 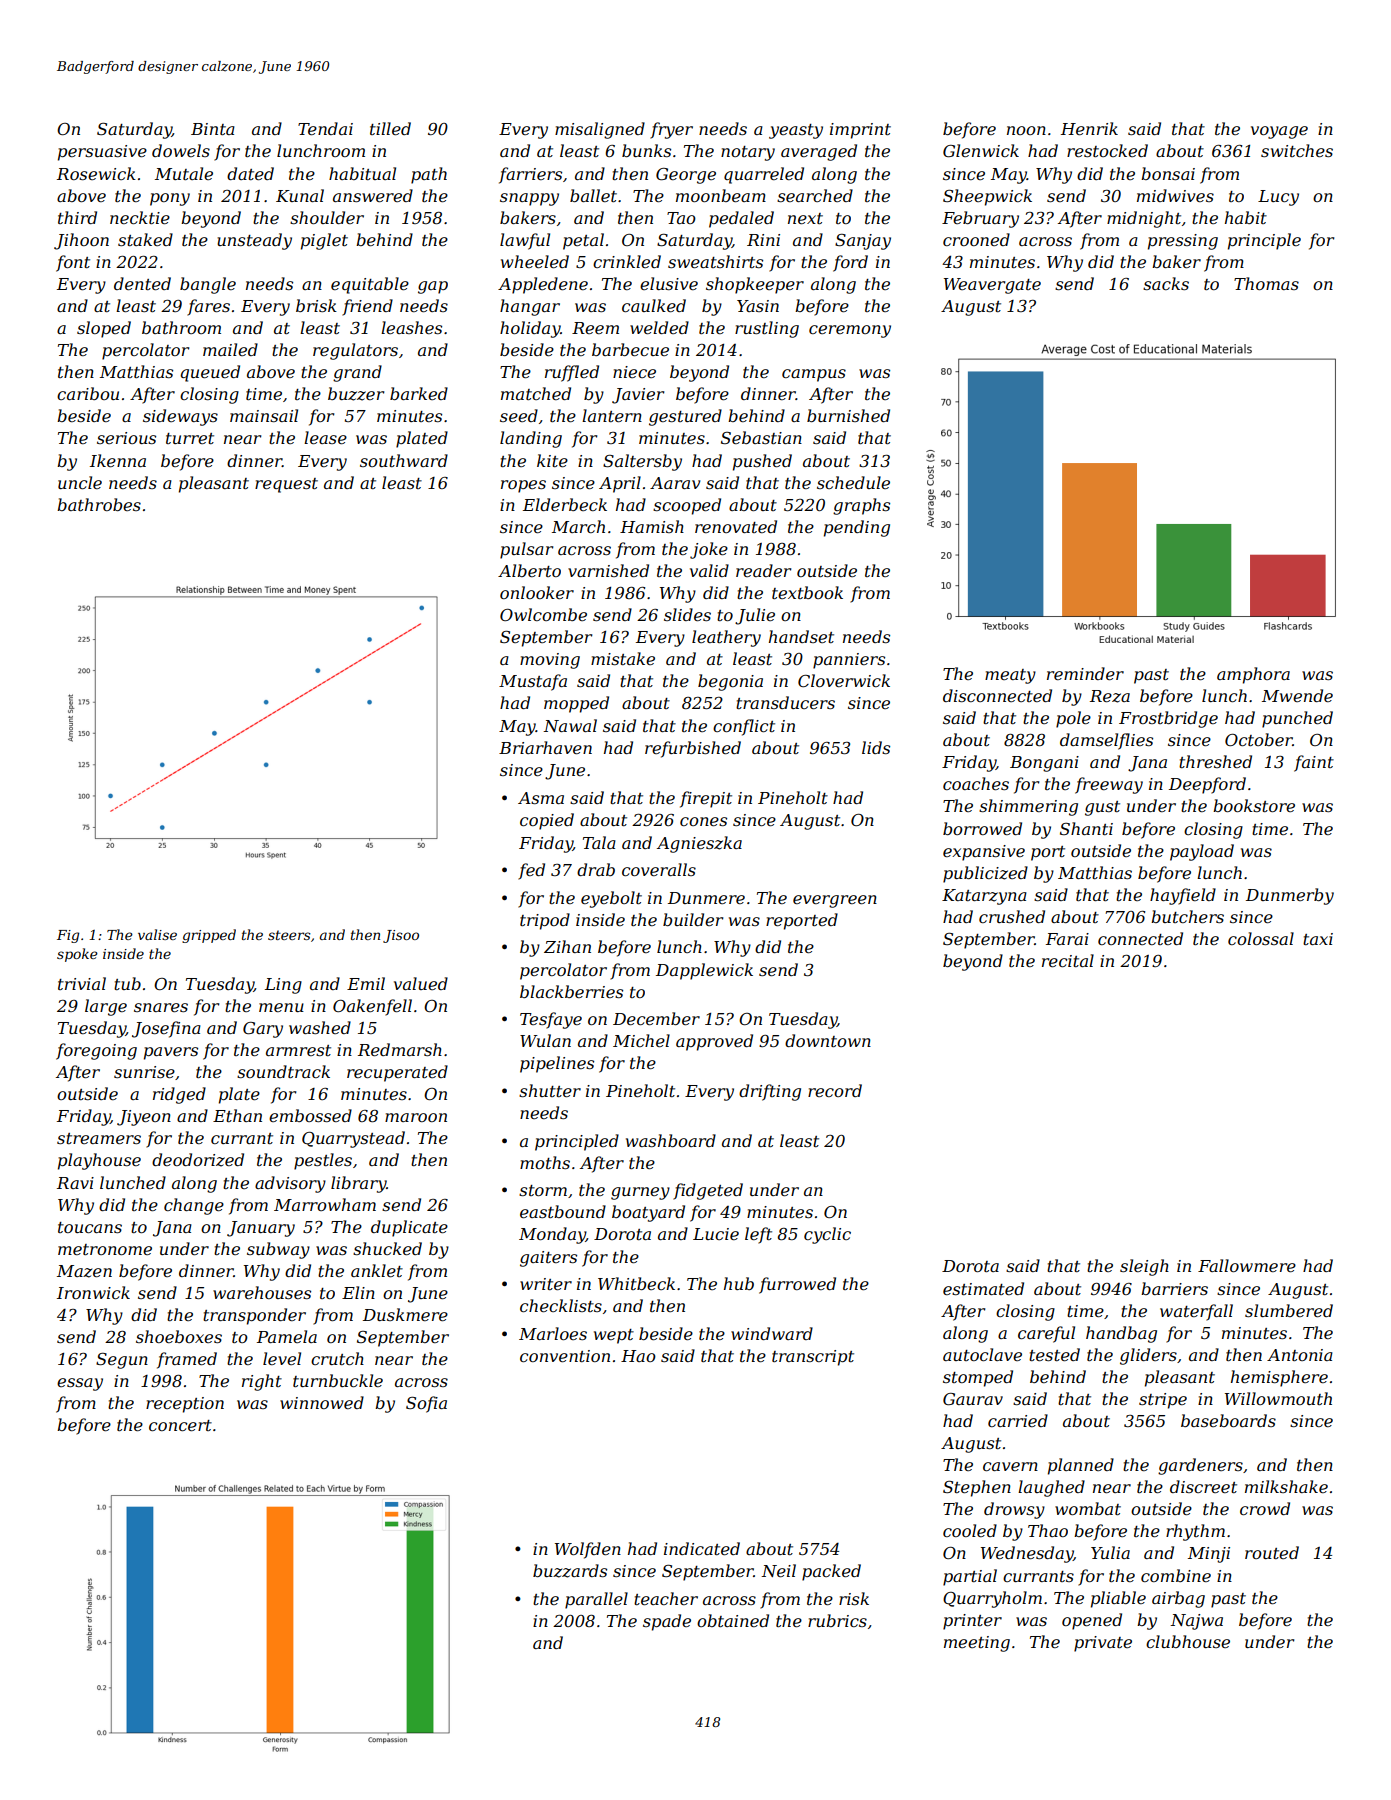 What do you see at coordinates (848, 415) in the screenshot?
I see `burnished` at bounding box center [848, 415].
